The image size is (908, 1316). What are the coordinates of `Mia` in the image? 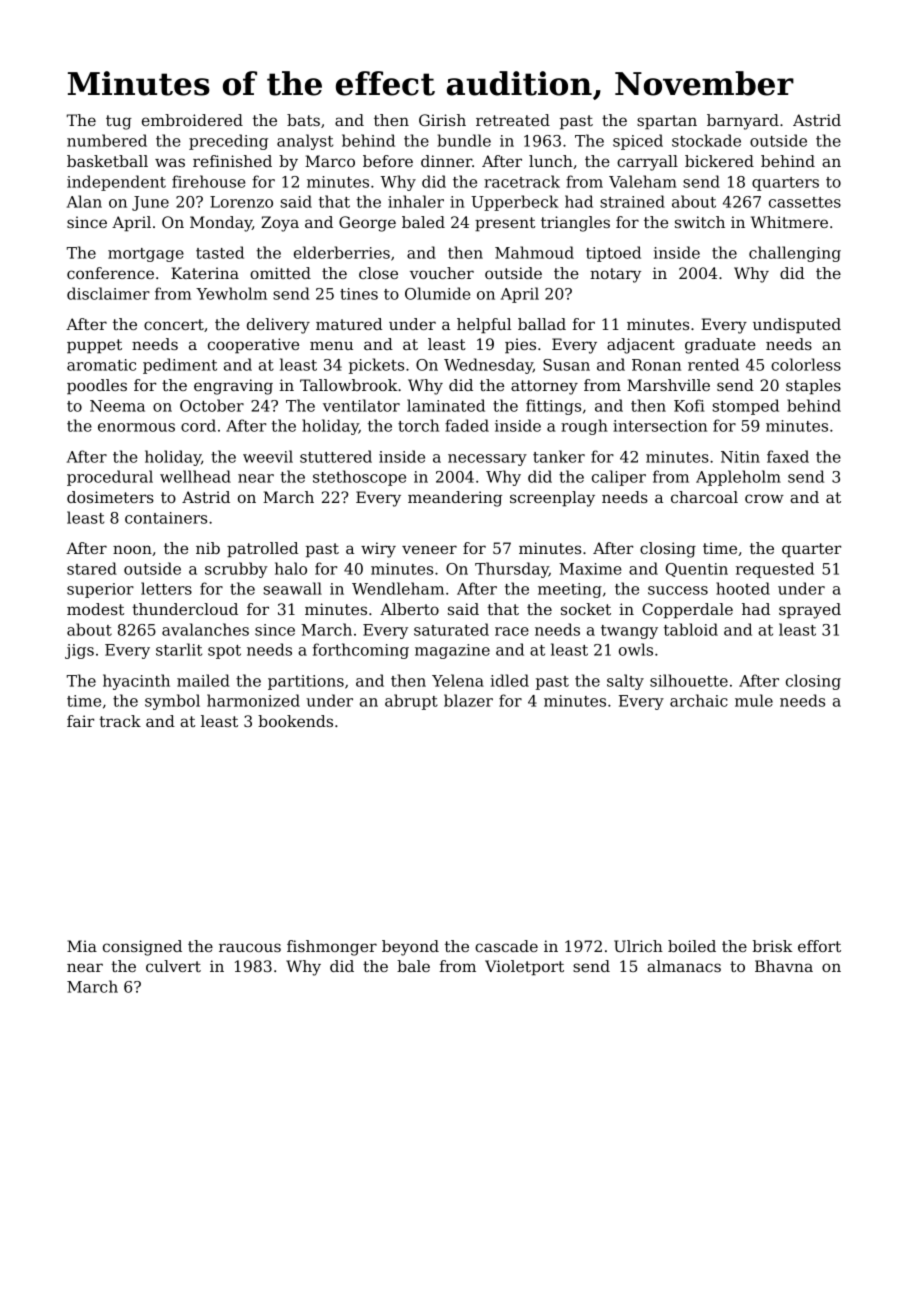 It's located at (82, 946).
